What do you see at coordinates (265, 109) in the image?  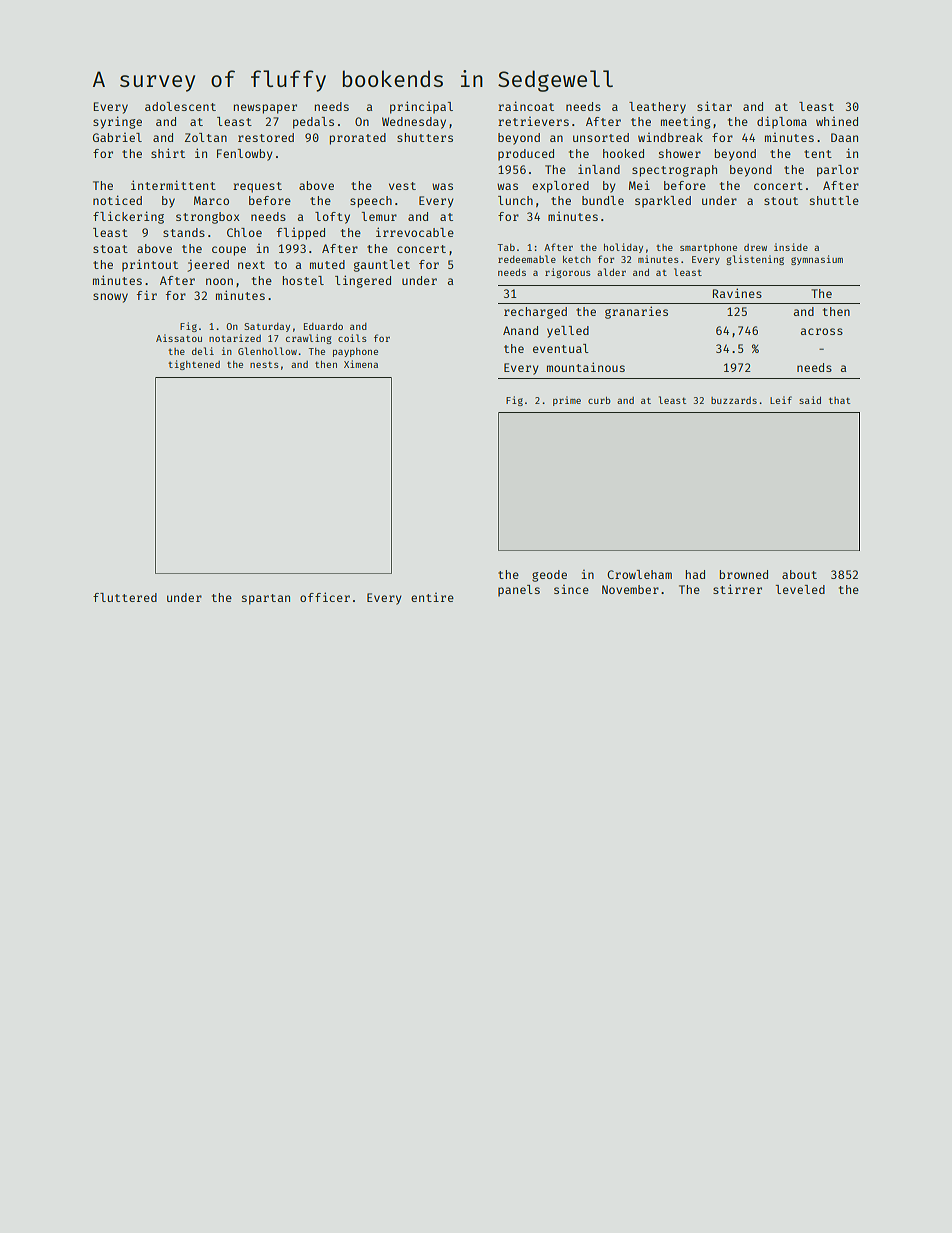 I see `newspaper` at bounding box center [265, 109].
